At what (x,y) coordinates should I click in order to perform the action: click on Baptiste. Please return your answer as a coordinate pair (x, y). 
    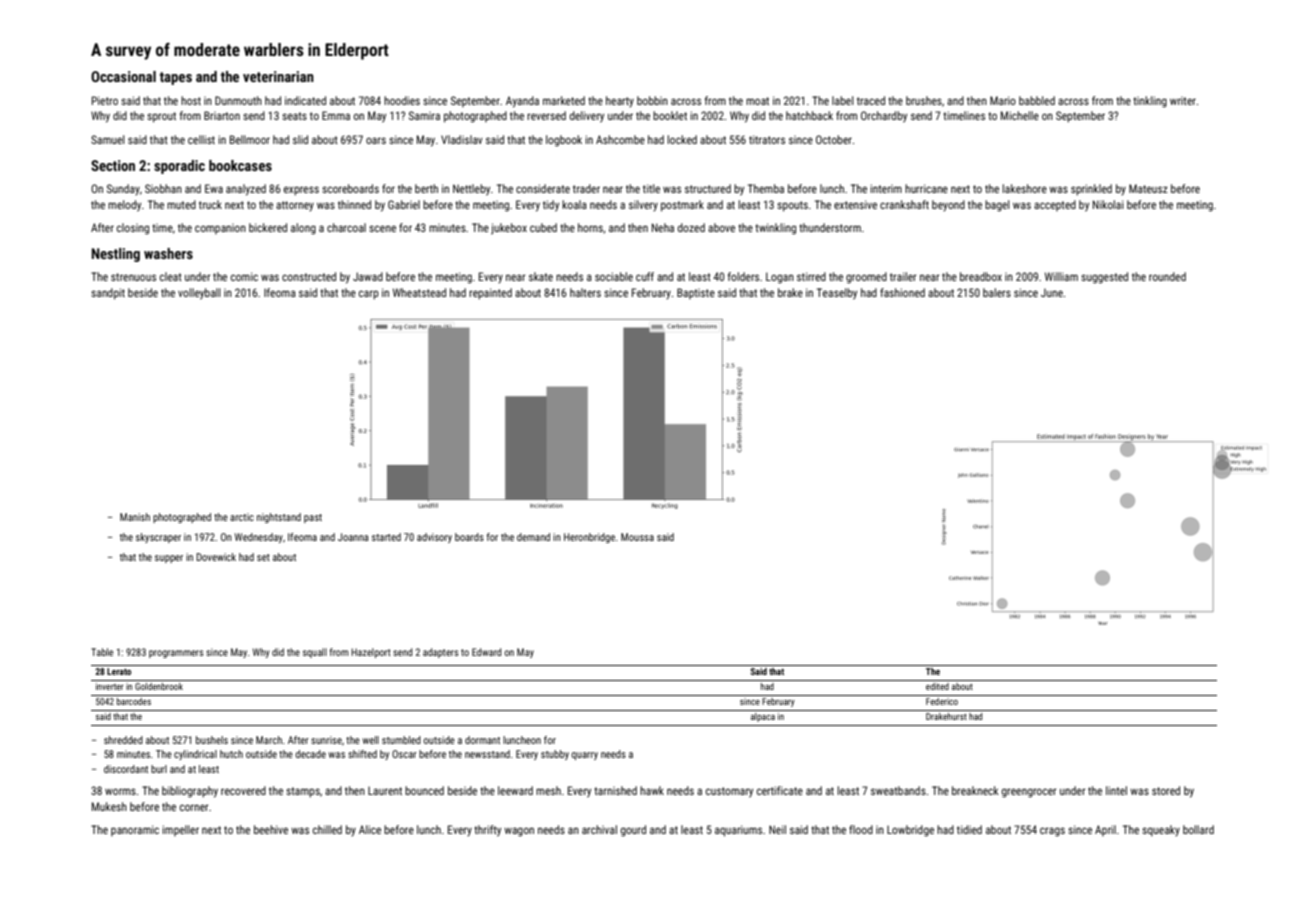
    Looking at the image, I should click on (696, 293).
